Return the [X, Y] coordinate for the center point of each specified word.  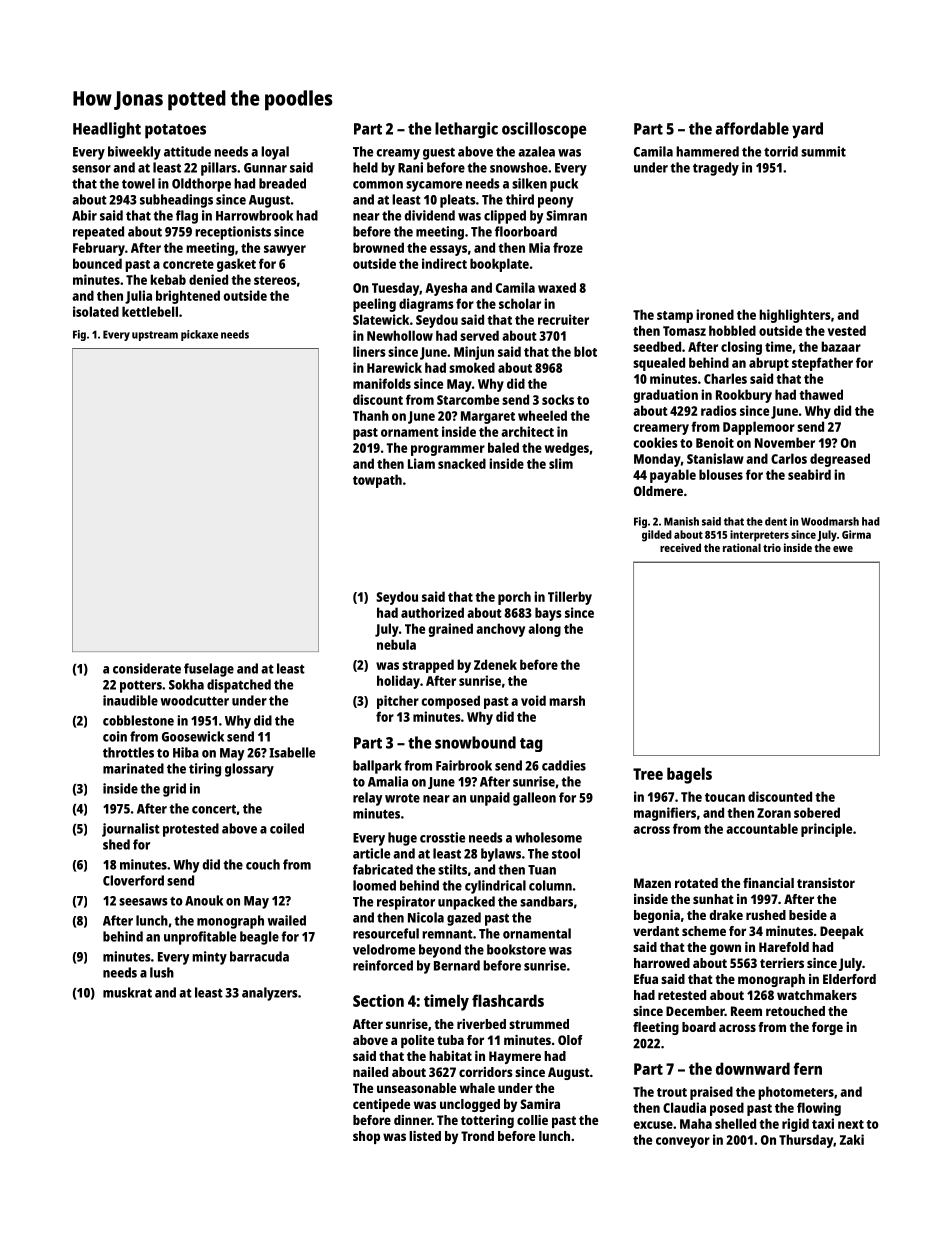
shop [366, 1137]
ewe [843, 549]
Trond [477, 1136]
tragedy [716, 169]
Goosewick [193, 736]
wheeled [542, 415]
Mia [539, 247]
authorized [432, 612]
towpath [377, 481]
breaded [282, 183]
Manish [681, 521]
